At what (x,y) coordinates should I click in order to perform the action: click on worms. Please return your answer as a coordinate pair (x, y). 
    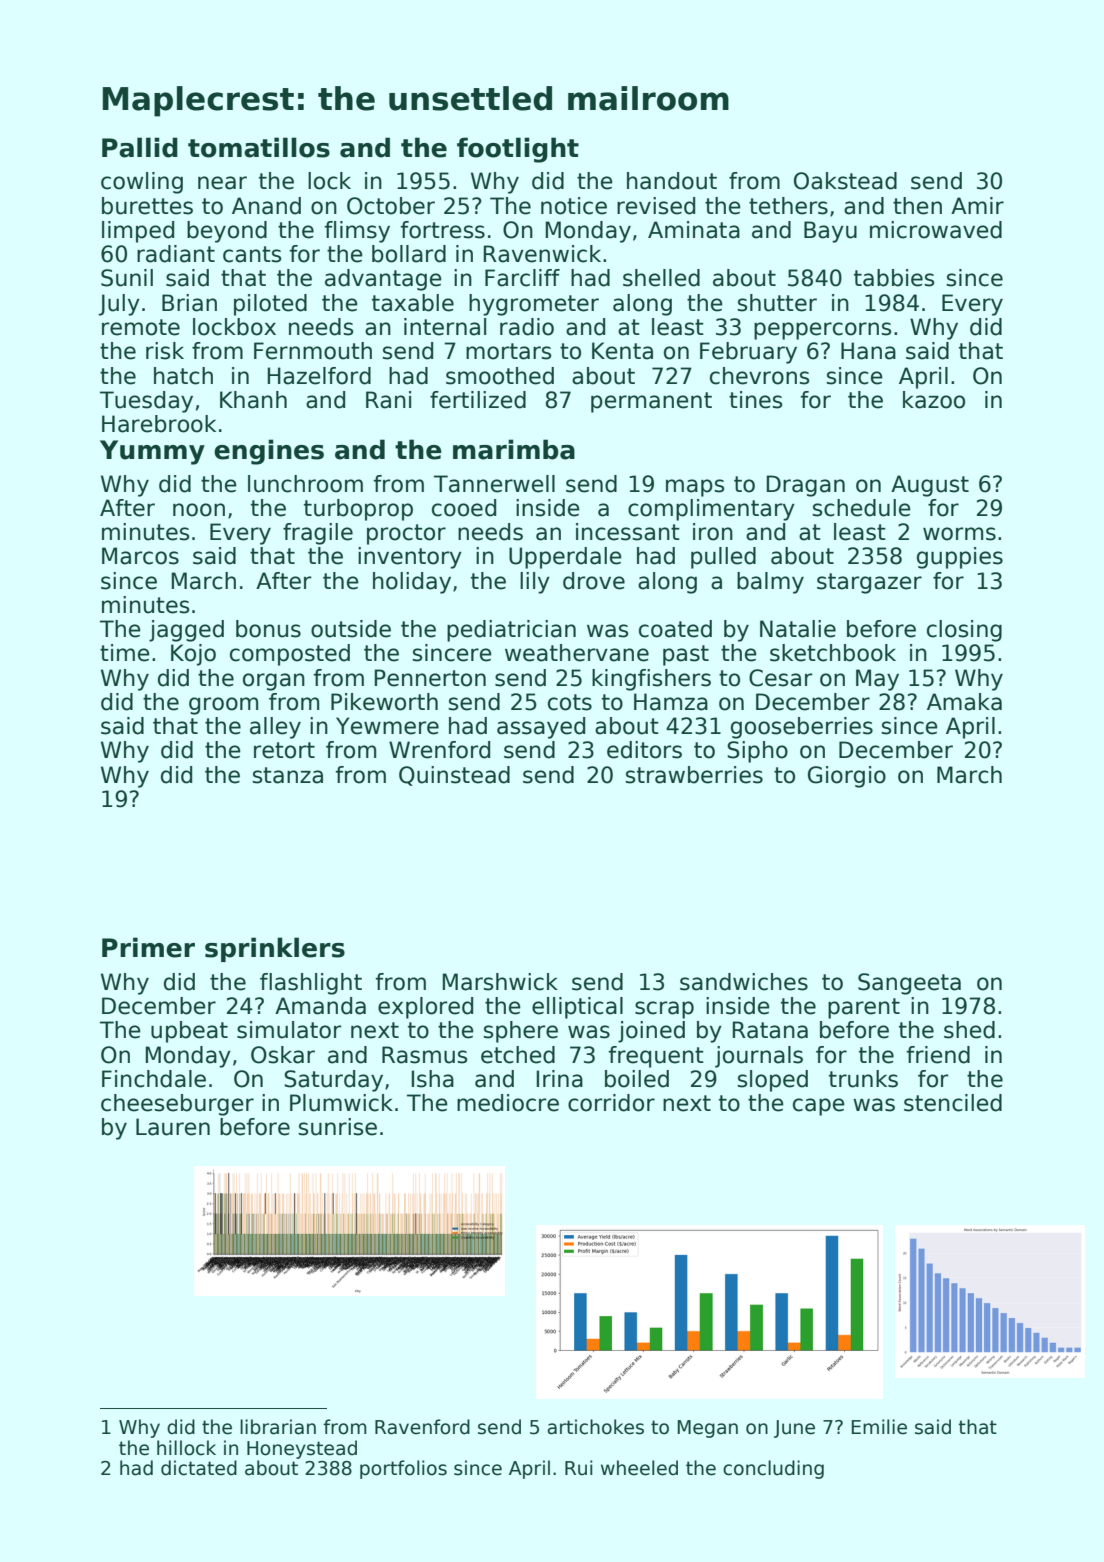
    Looking at the image, I should click on (959, 534).
